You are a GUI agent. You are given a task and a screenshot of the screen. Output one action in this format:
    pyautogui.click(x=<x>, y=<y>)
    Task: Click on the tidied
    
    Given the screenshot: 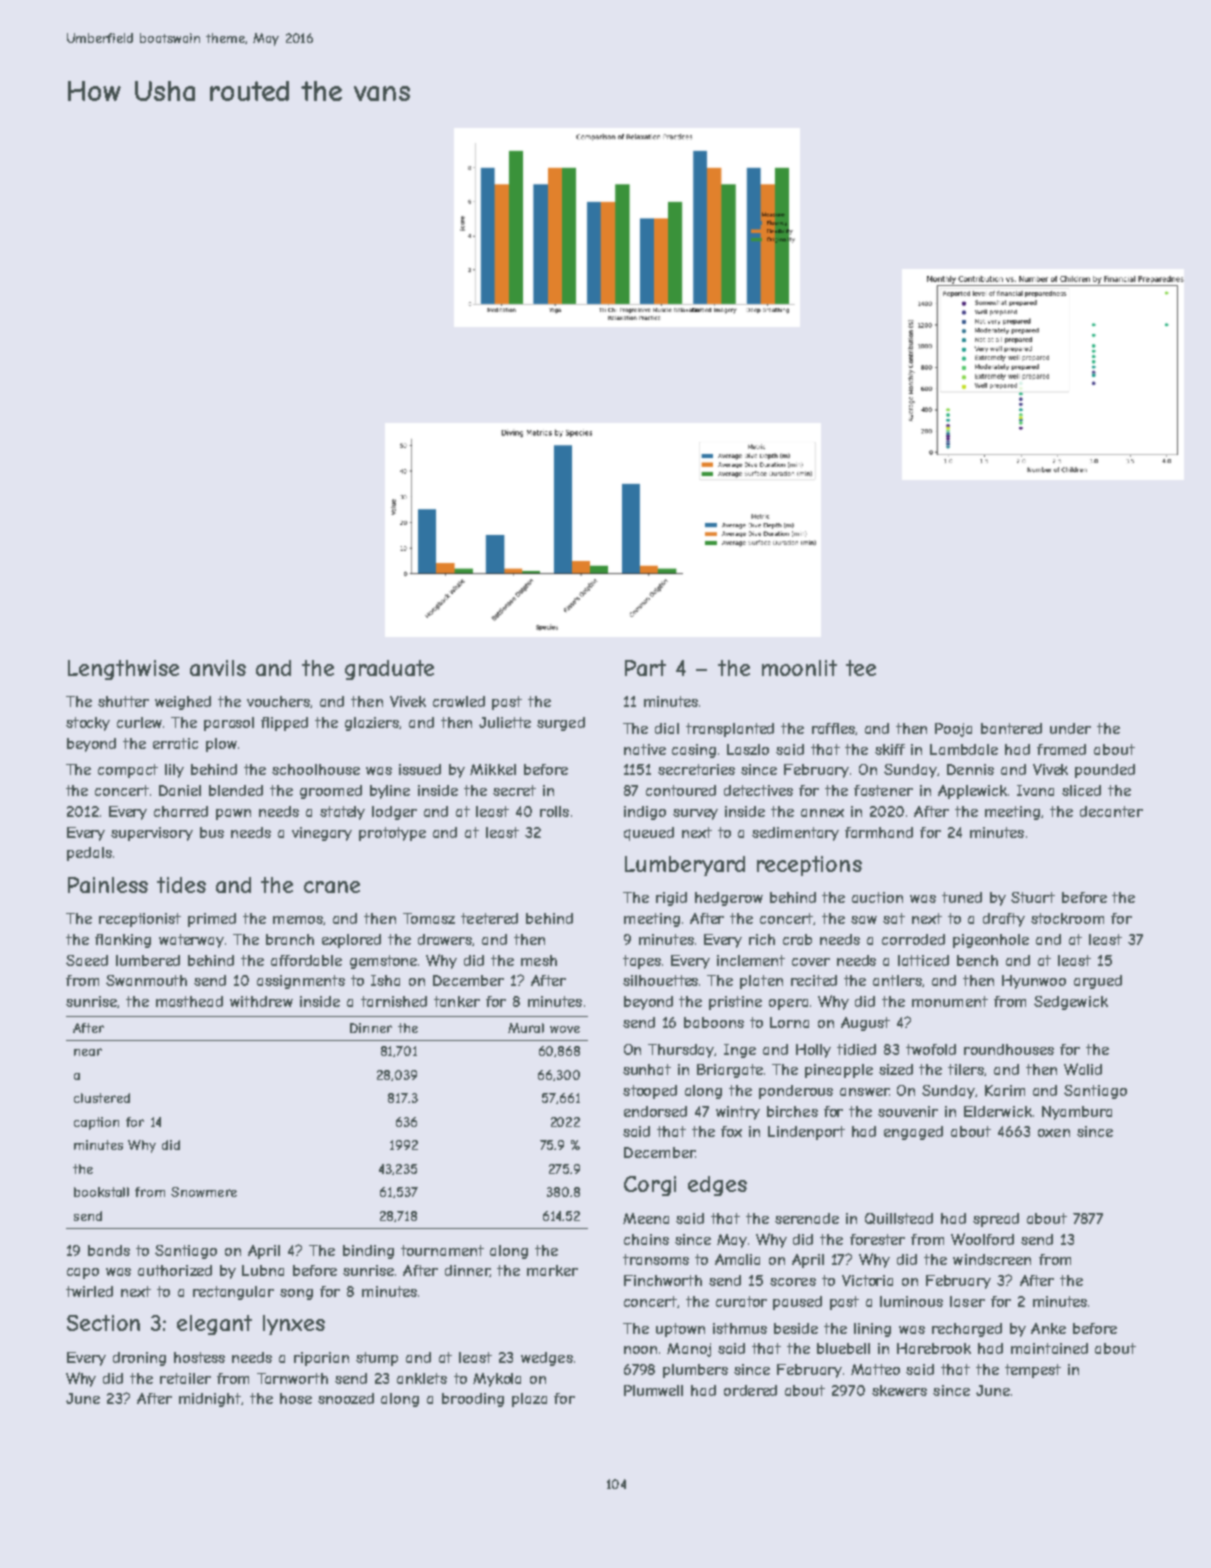 What is the action you would take?
    pyautogui.click(x=856, y=1049)
